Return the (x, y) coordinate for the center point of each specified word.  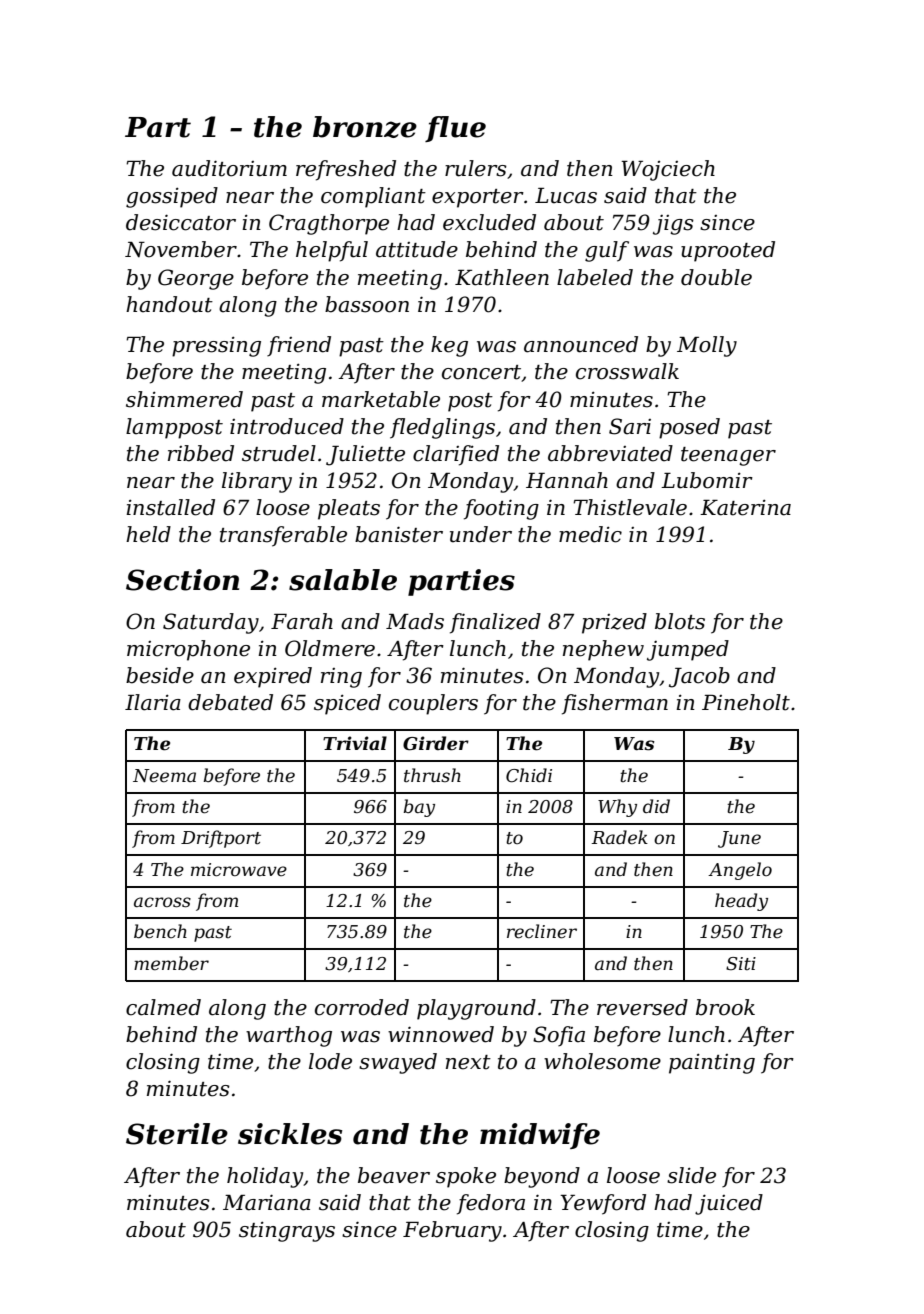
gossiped (172, 197)
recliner (542, 931)
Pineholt (746, 702)
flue (455, 129)
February (452, 1231)
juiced (729, 1204)
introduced (287, 426)
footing (501, 509)
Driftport (221, 839)
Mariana (267, 1202)
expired (273, 677)
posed (689, 428)
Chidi (529, 775)
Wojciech (668, 170)
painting (712, 1063)
